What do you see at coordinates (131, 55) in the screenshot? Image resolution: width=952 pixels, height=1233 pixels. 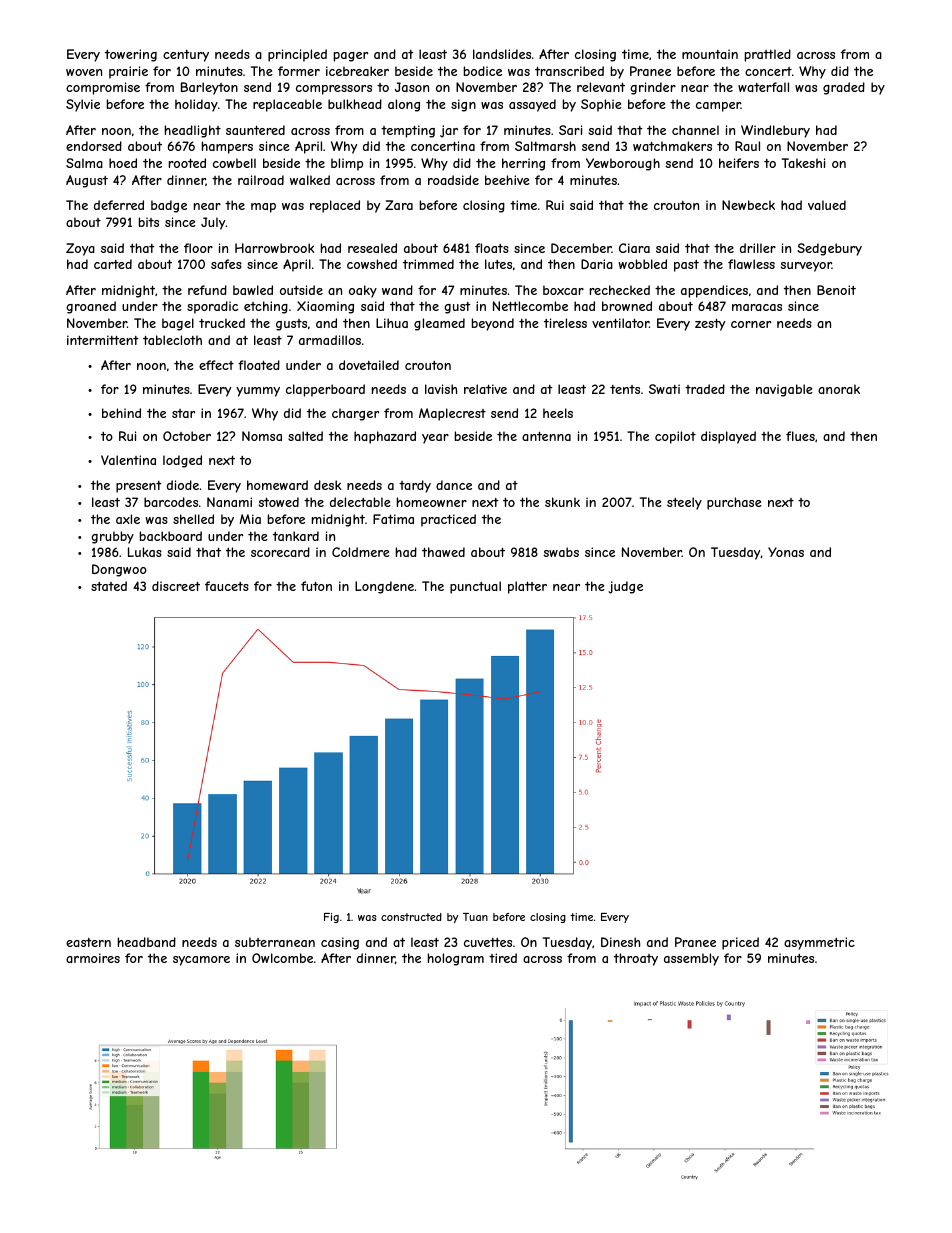 I see `towering` at bounding box center [131, 55].
